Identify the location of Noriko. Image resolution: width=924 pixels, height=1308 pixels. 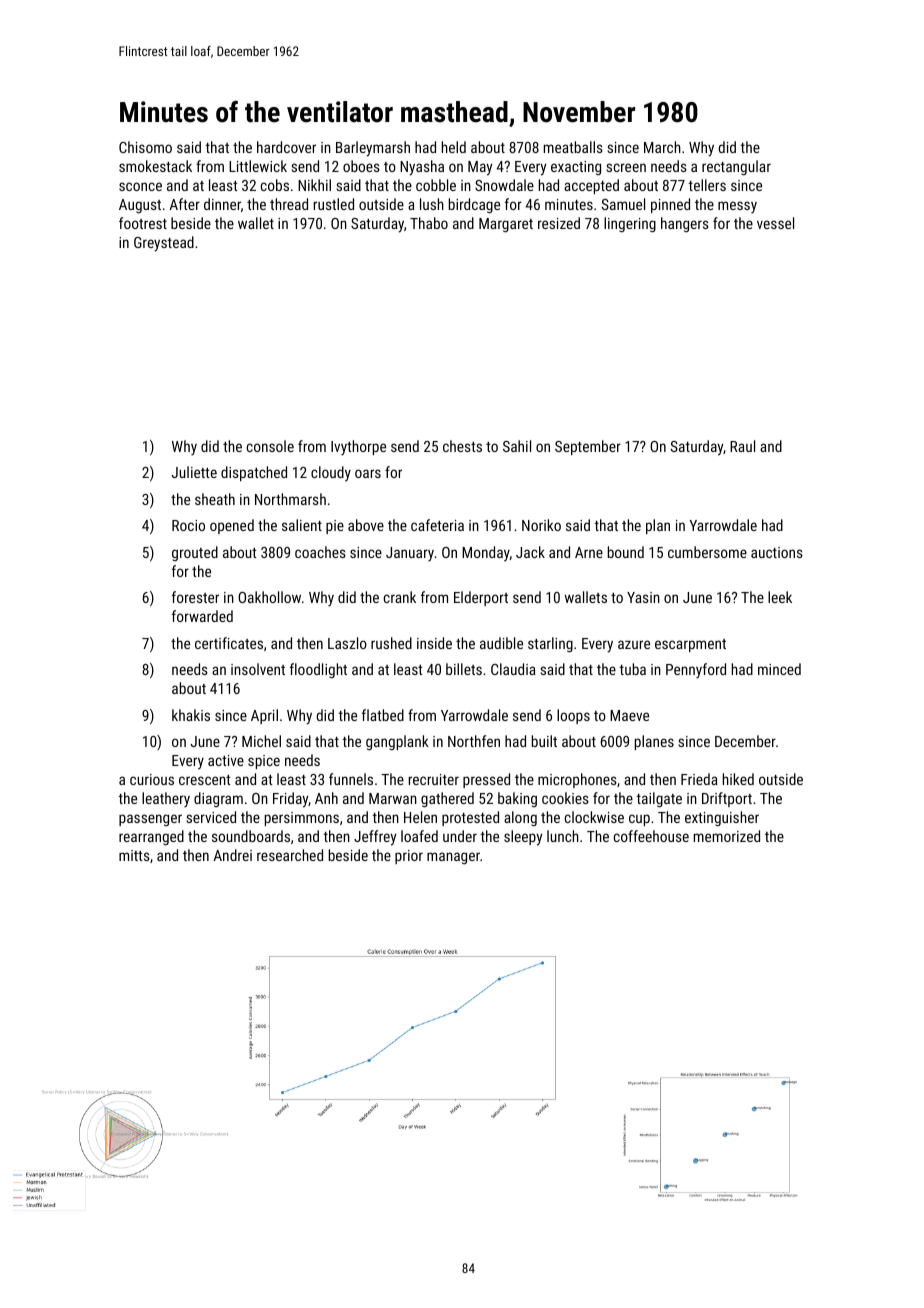
(541, 525).
